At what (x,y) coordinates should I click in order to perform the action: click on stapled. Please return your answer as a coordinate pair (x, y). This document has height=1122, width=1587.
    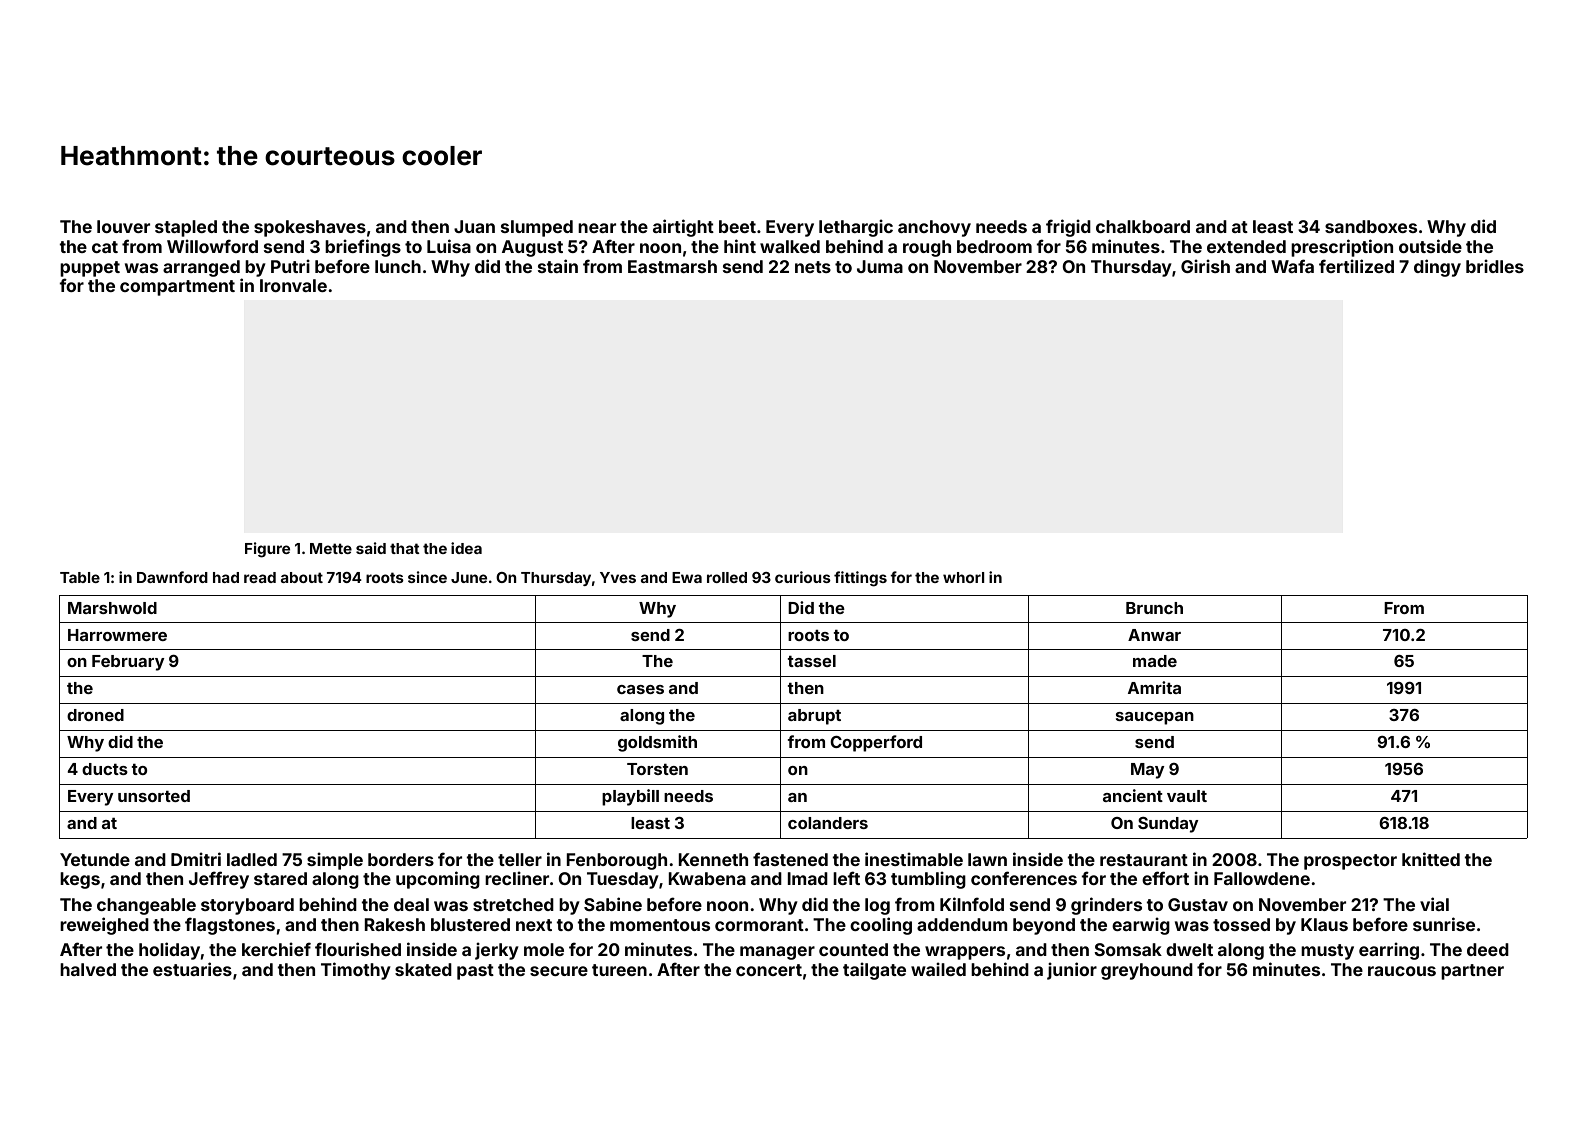
    Looking at the image, I should click on (186, 228).
